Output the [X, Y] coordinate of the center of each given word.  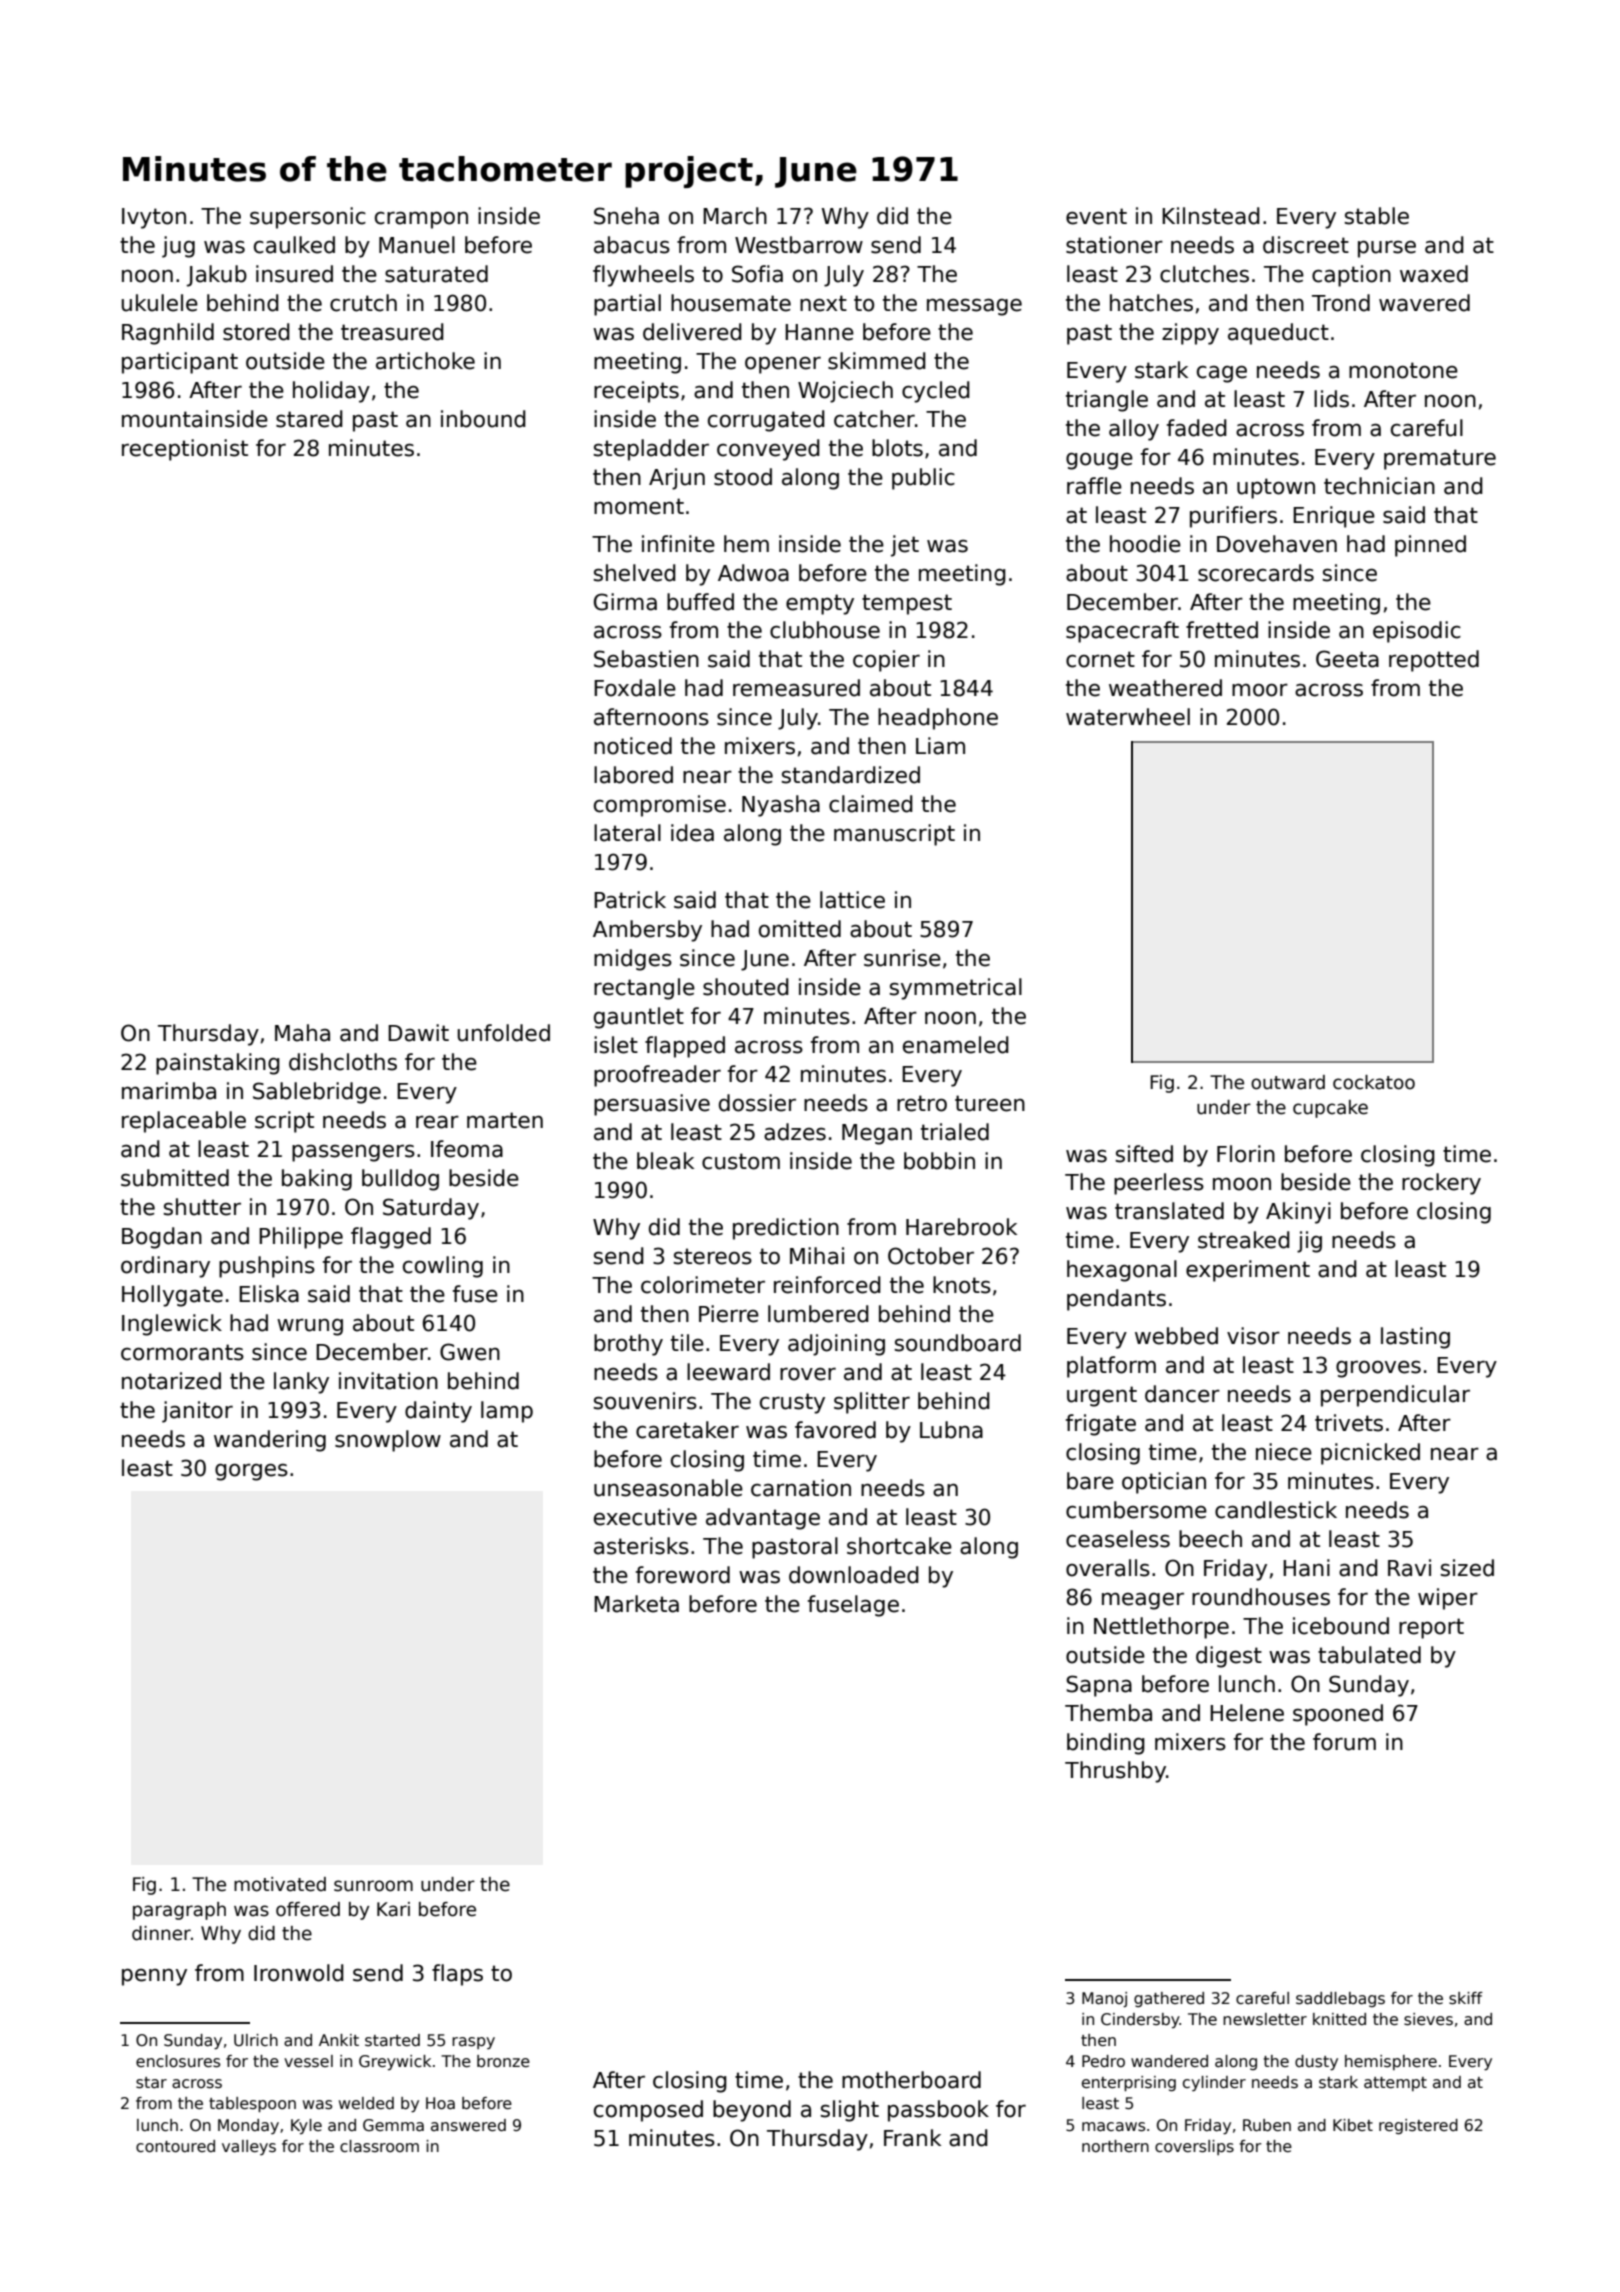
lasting [1415, 1338]
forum [1344, 1742]
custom [741, 1161]
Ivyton [154, 218]
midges [633, 960]
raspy [473, 2043]
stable [1377, 216]
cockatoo [1374, 1082]
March [735, 216]
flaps [457, 1975]
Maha [302, 1033]
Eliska [269, 1294]
